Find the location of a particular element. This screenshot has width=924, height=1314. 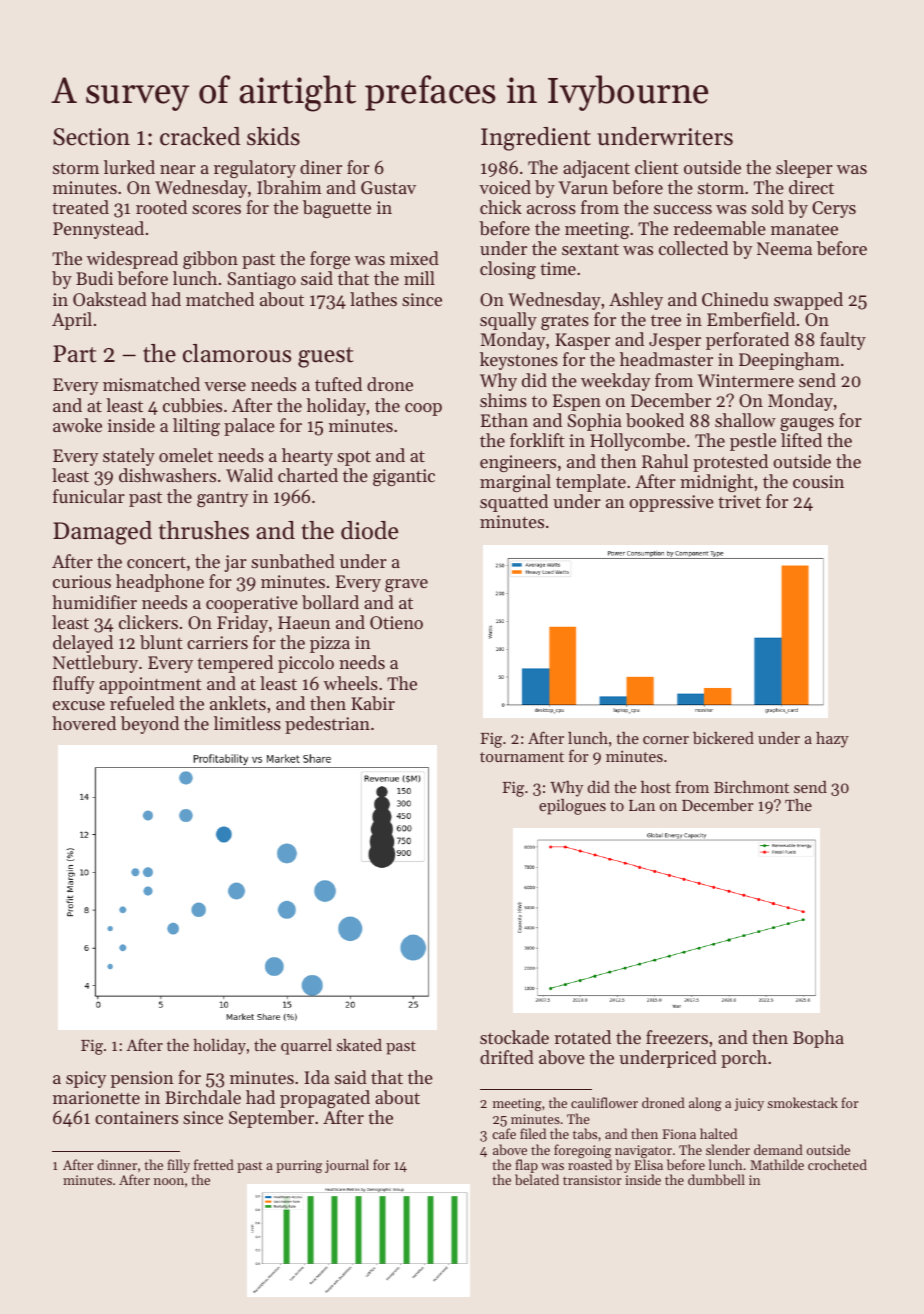

rooted is located at coordinates (161, 207).
